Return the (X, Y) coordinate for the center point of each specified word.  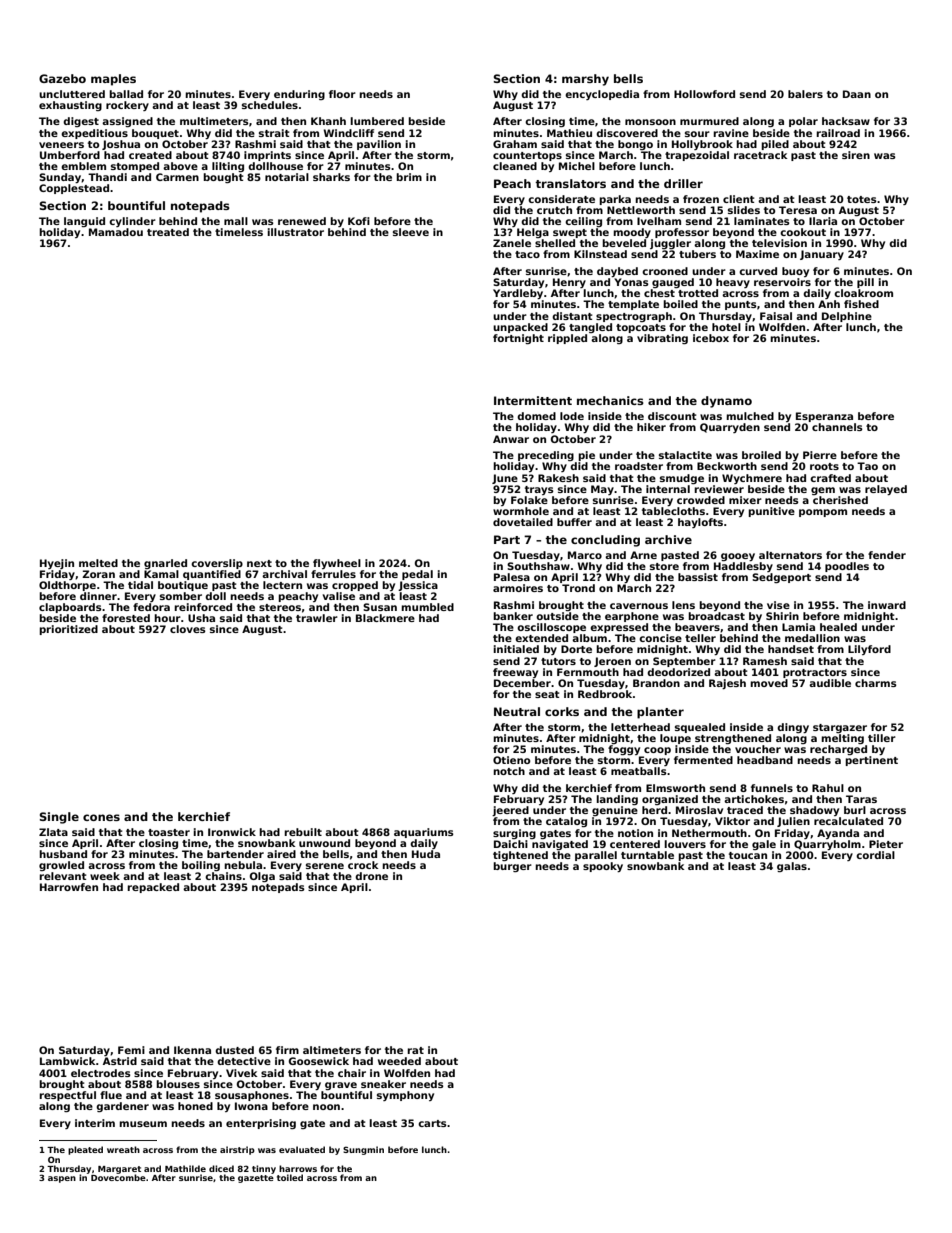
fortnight (518, 339)
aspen (62, 1179)
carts (432, 1123)
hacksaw (846, 121)
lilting (228, 167)
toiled (290, 1177)
